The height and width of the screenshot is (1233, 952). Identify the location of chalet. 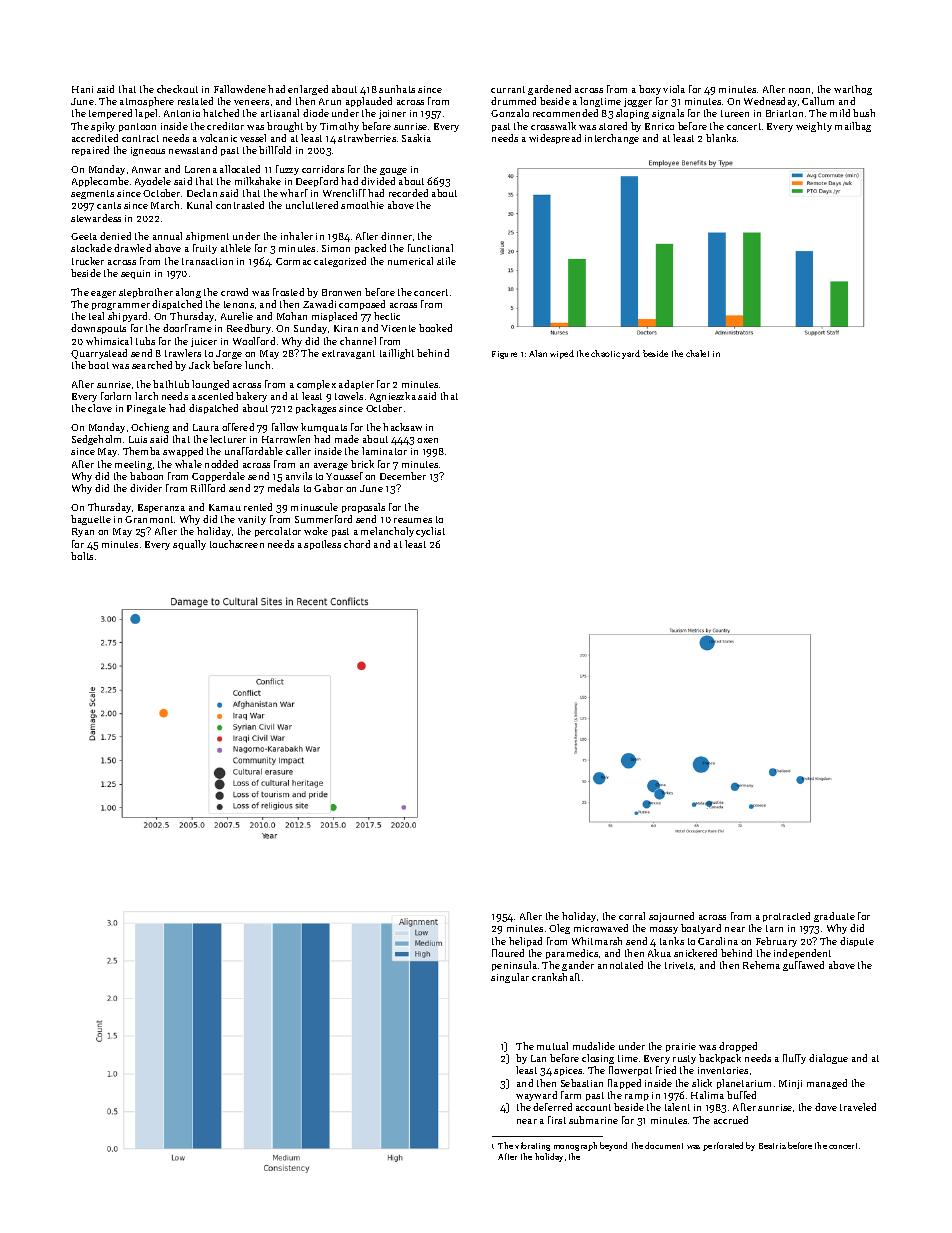
(697, 353).
